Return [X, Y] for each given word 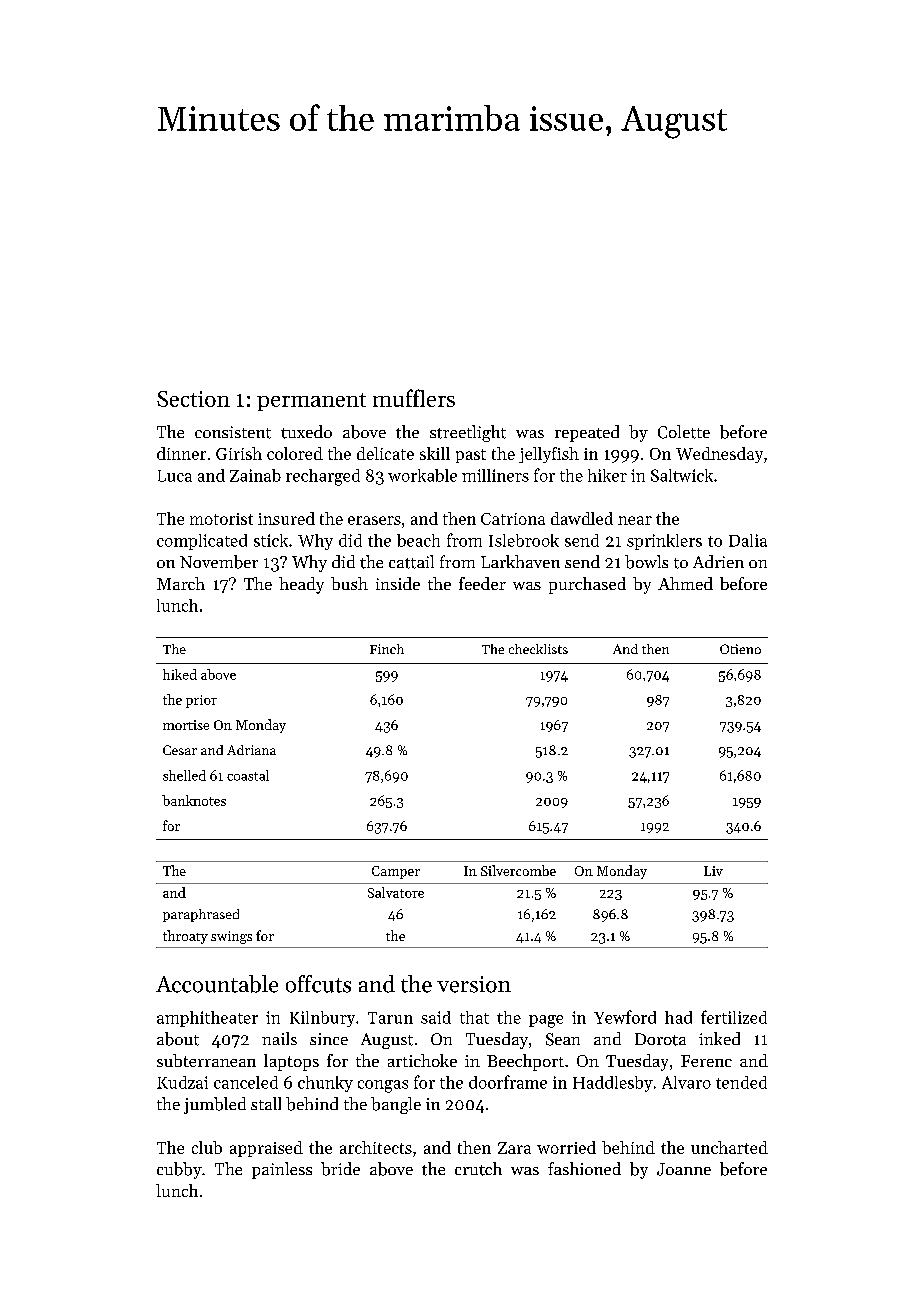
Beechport [525, 1062]
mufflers [414, 398]
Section [193, 399]
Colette [684, 432]
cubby [179, 1170]
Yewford [625, 1017]
